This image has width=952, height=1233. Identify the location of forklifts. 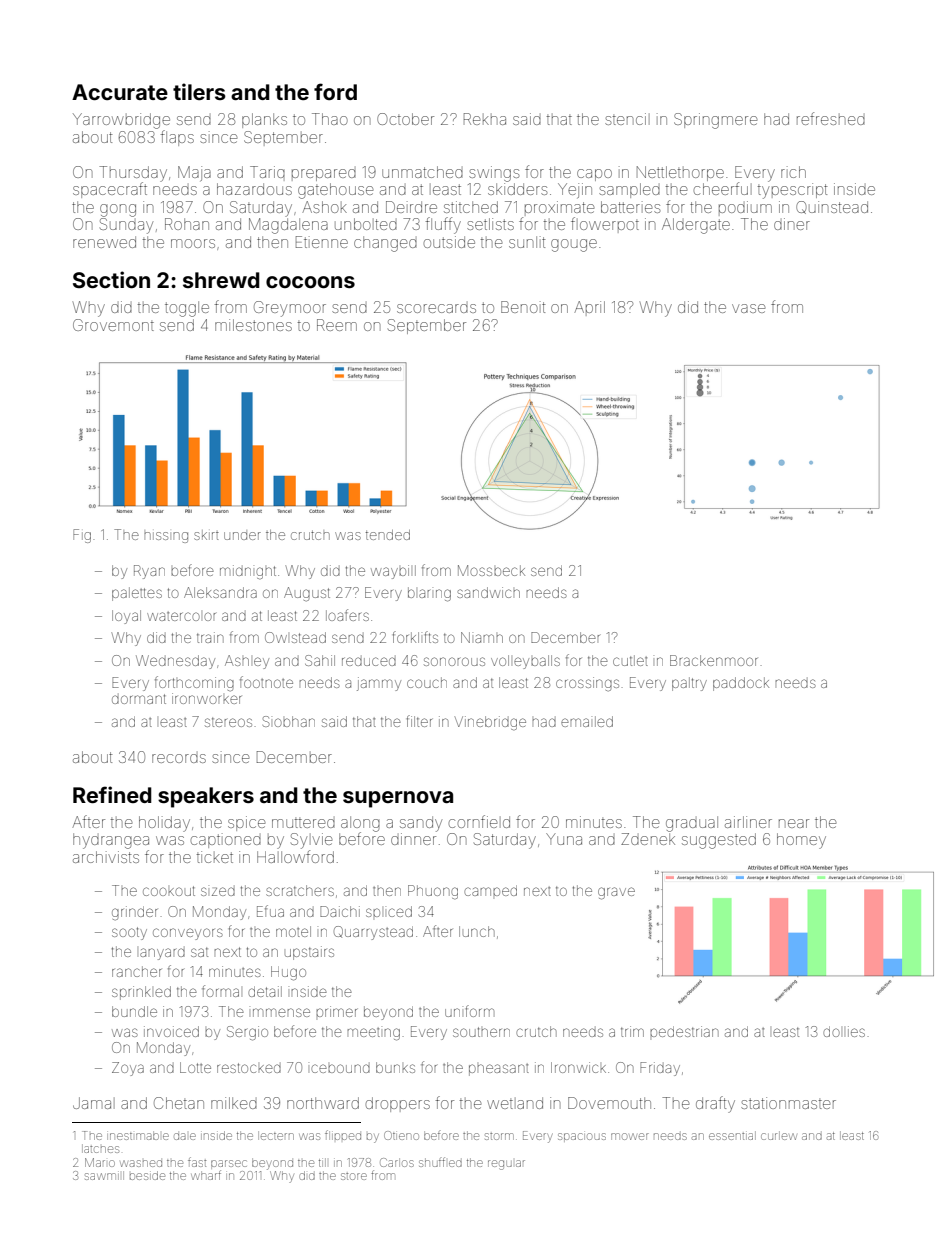
(415, 637).
